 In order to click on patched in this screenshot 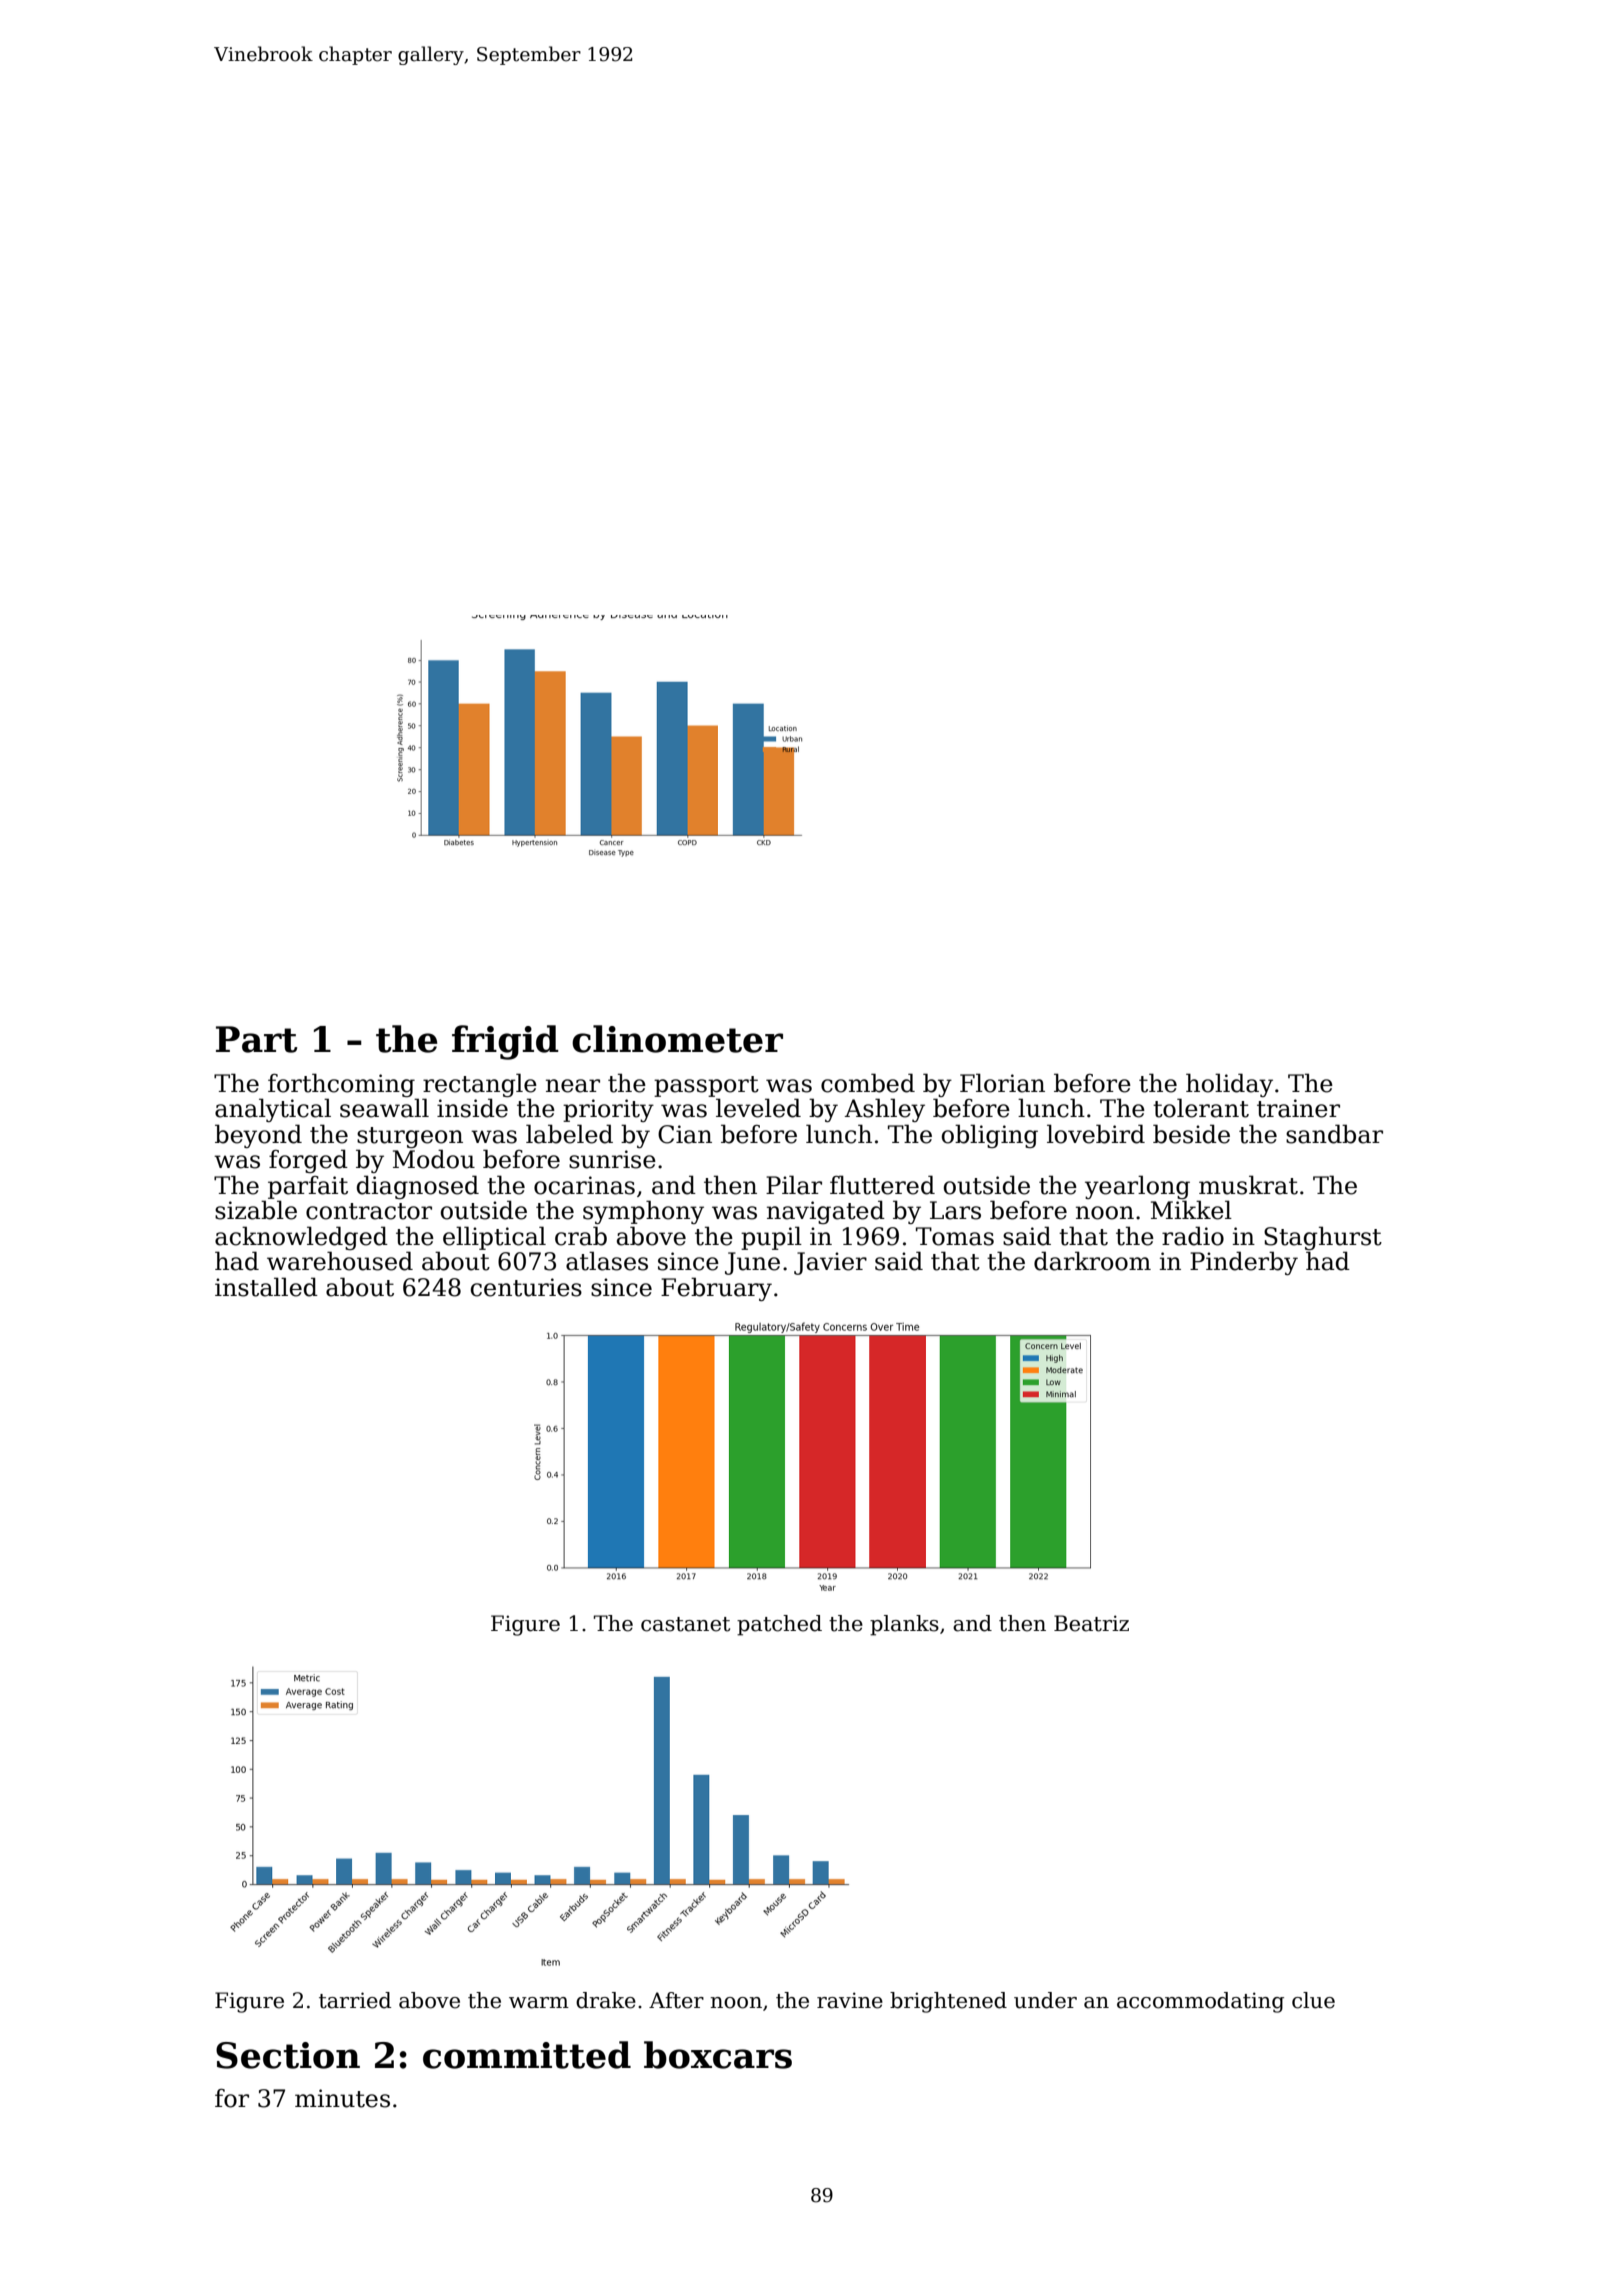, I will do `click(779, 1625)`.
